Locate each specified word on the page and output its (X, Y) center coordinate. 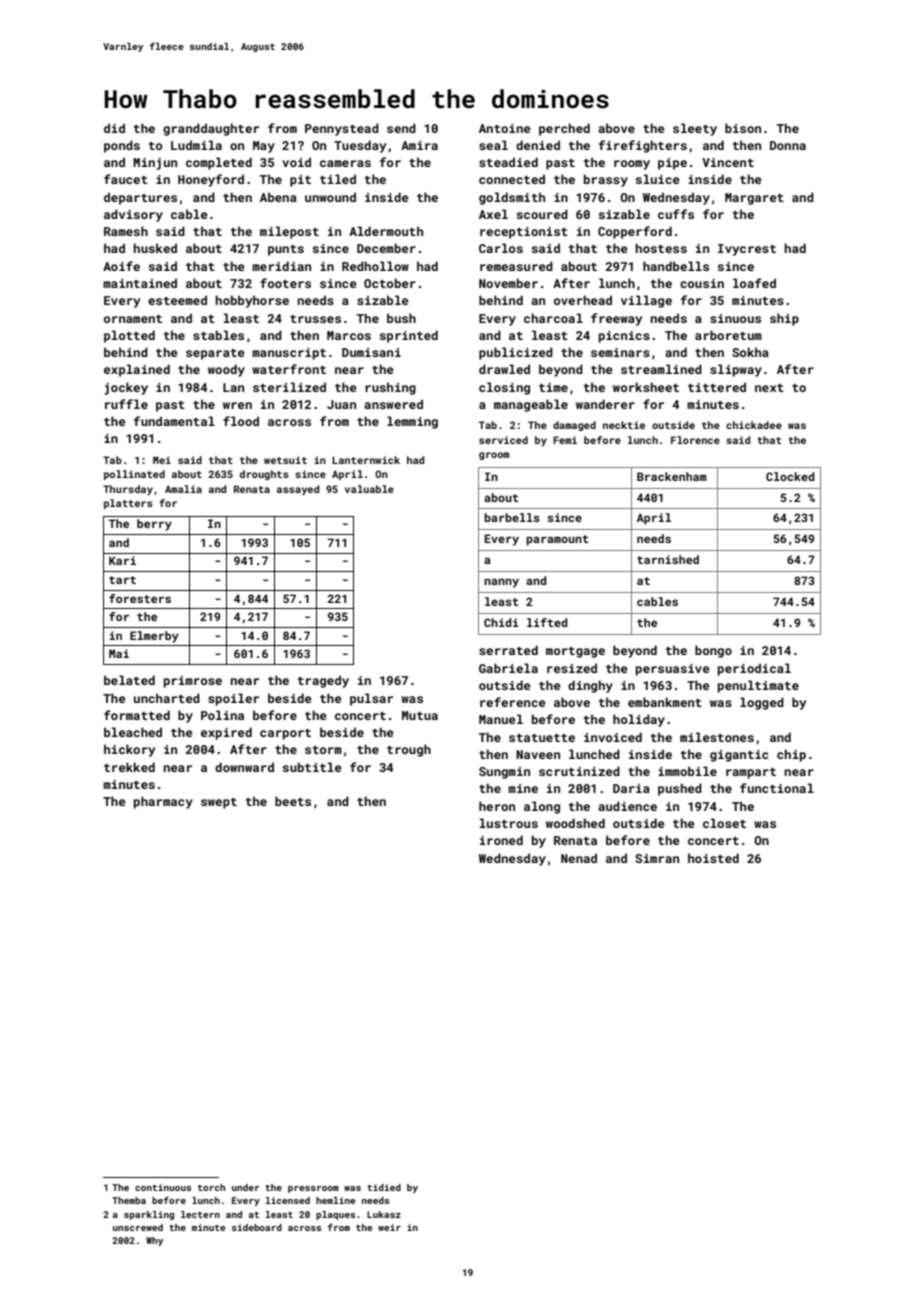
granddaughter (211, 129)
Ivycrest (747, 250)
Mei (162, 460)
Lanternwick (366, 460)
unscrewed (138, 1227)
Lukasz (384, 1214)
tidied (384, 1187)
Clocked (790, 476)
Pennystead (342, 129)
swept (219, 803)
